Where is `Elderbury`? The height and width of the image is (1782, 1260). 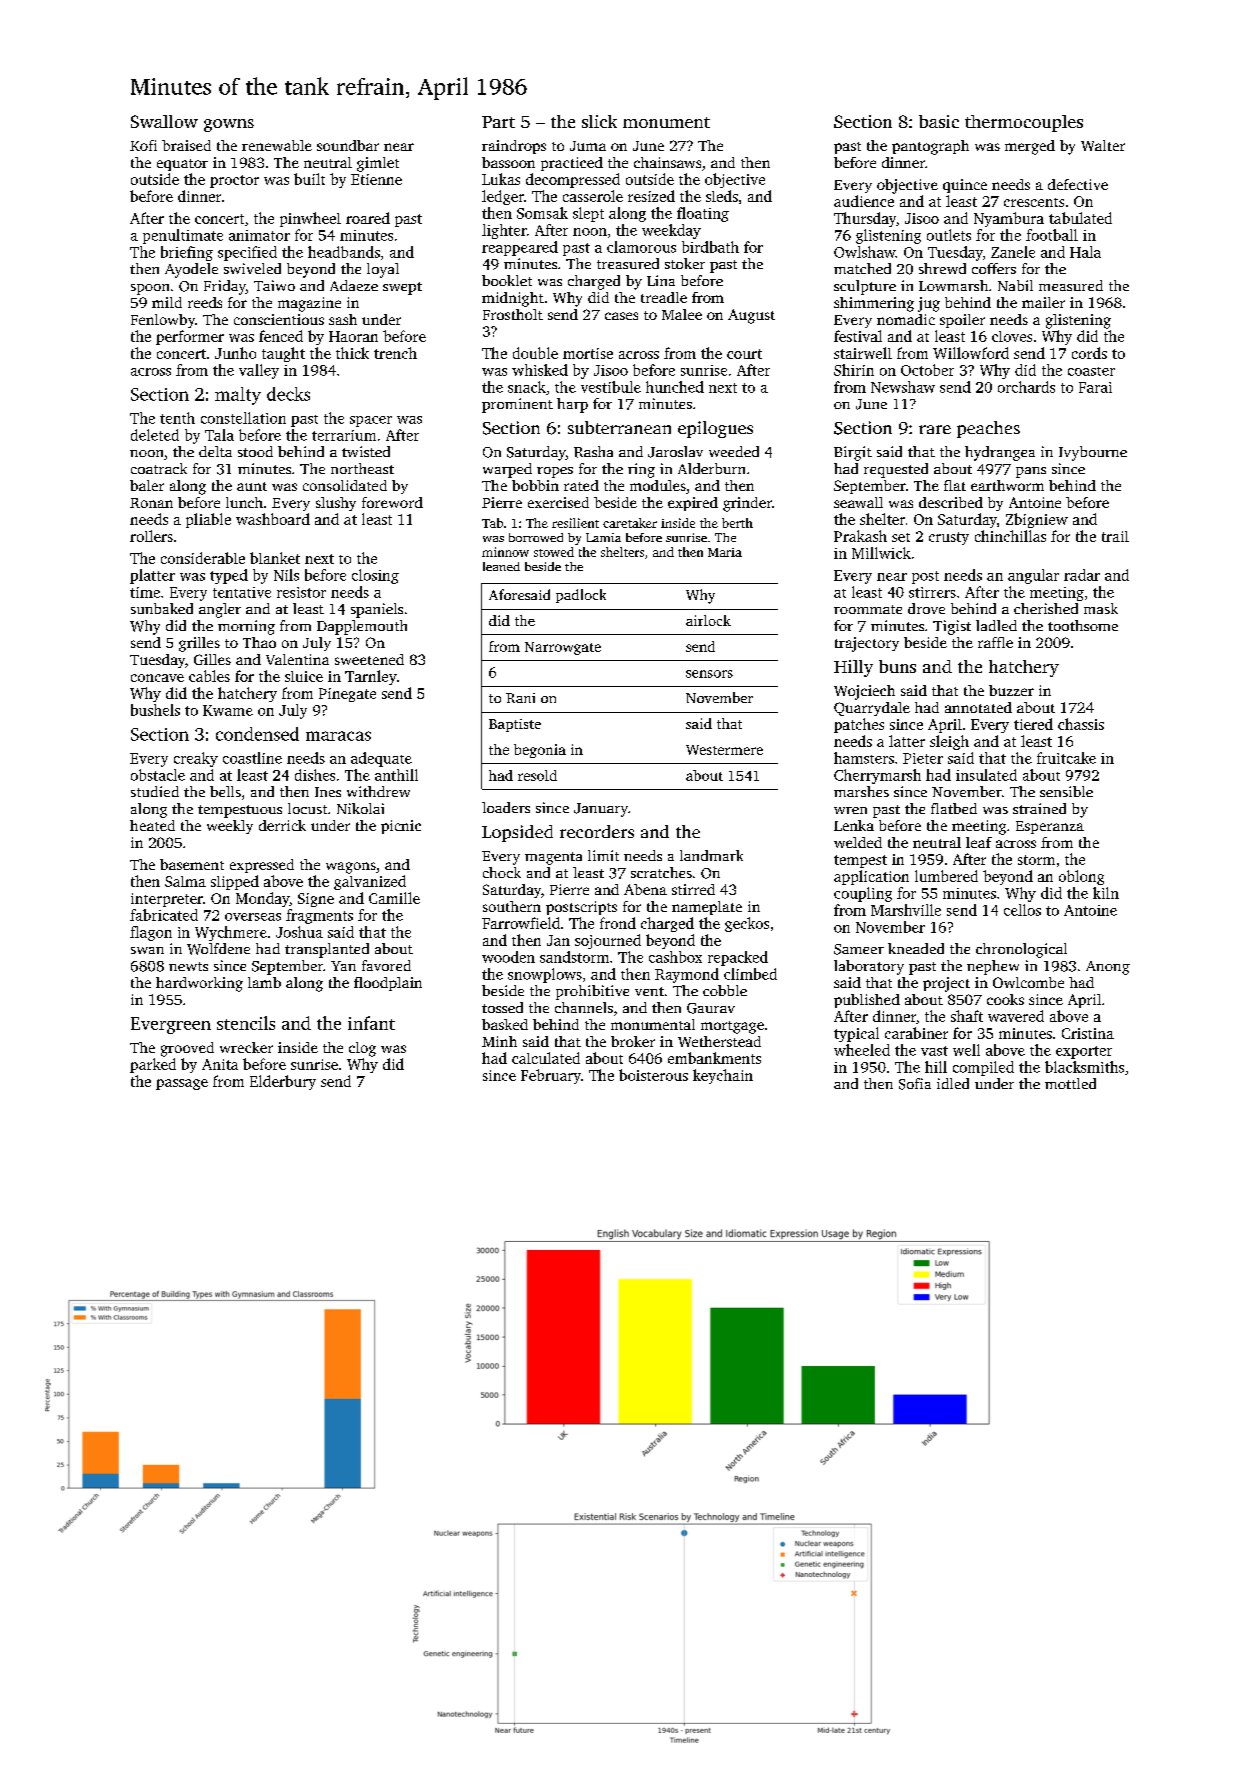
Elderbury is located at coordinates (283, 1082).
